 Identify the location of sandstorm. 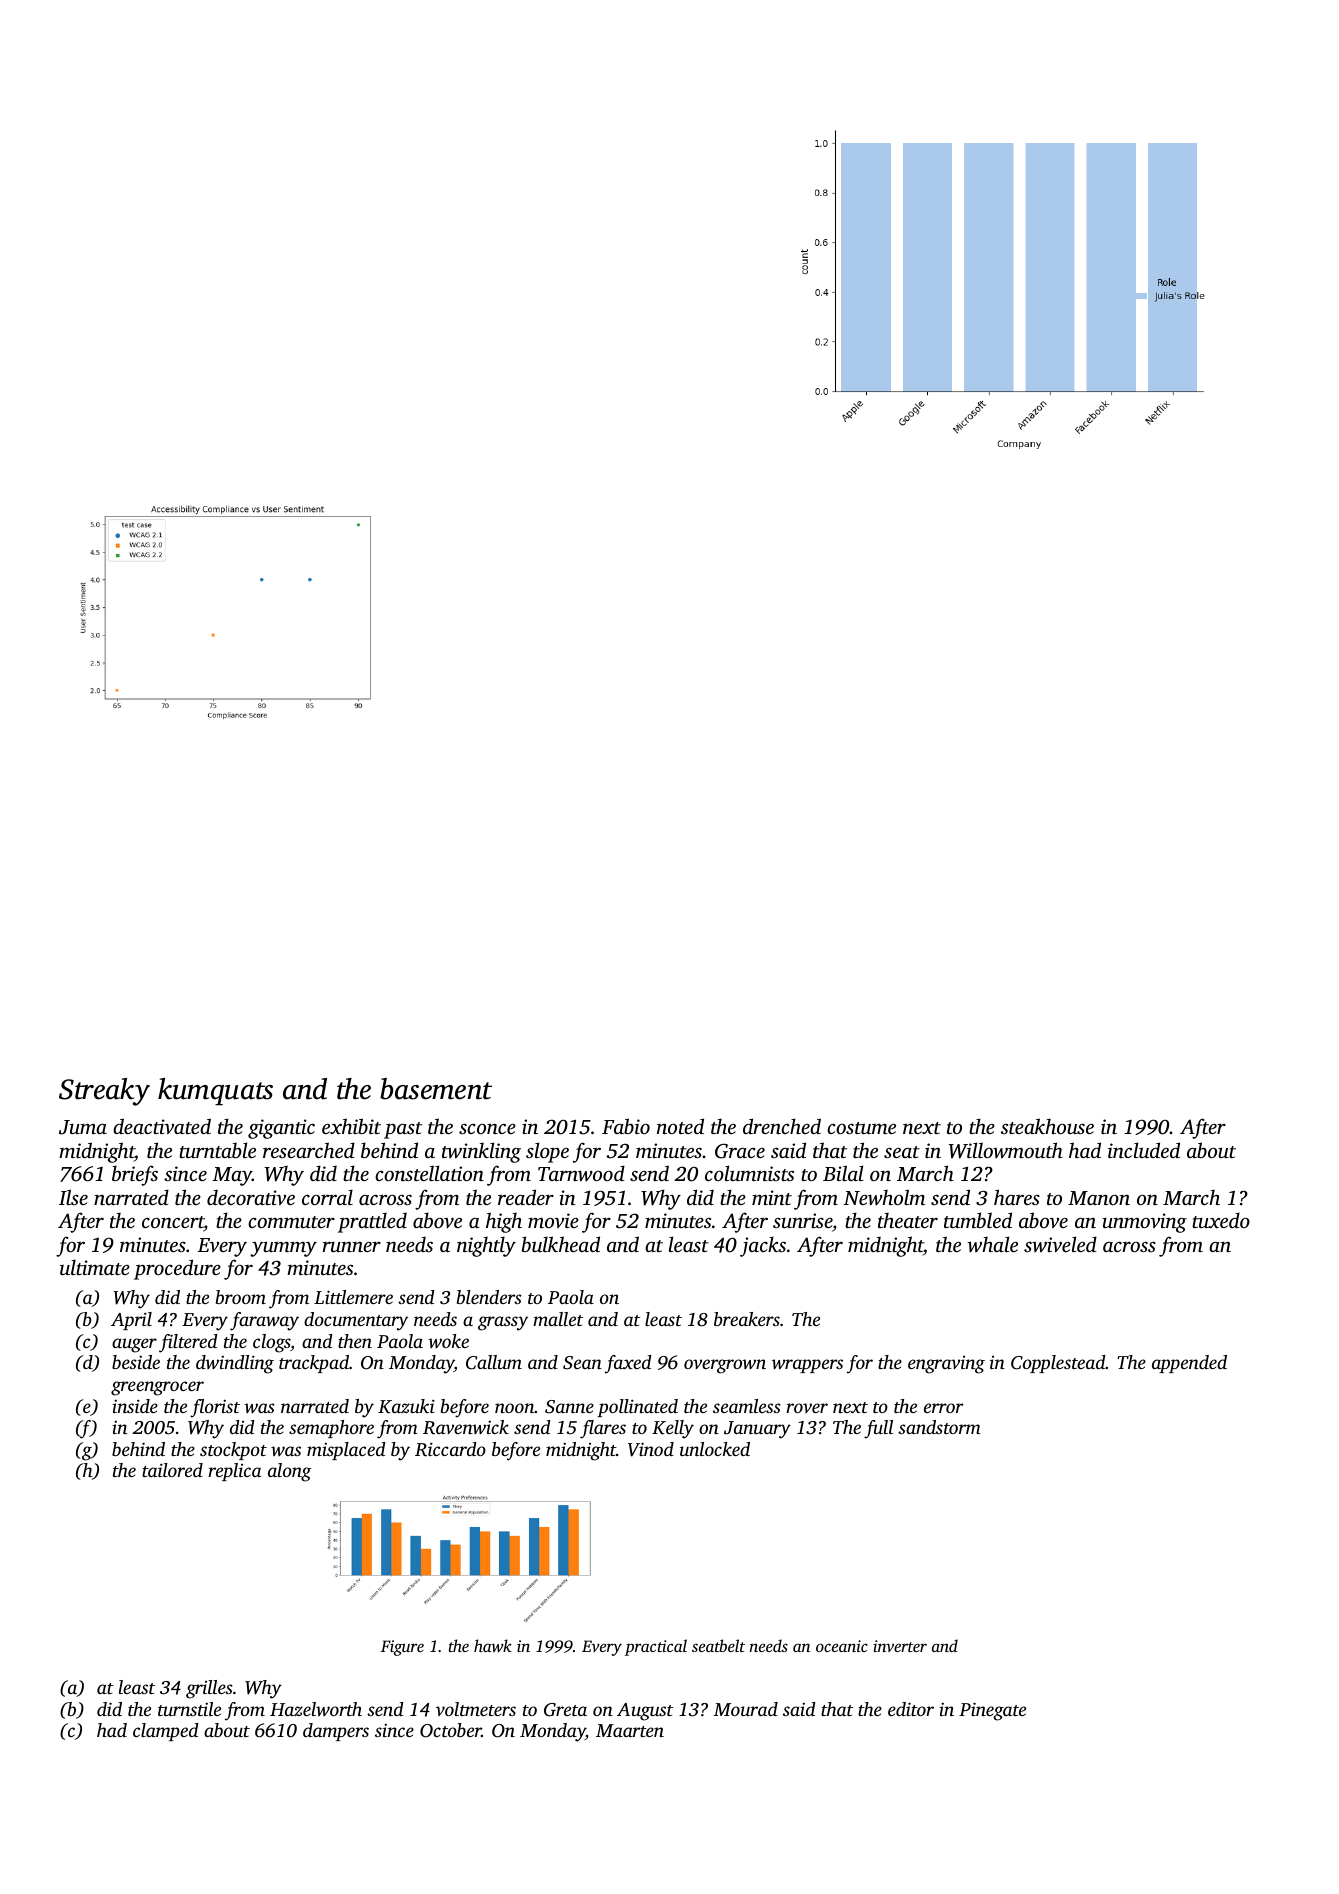
(939, 1427).
